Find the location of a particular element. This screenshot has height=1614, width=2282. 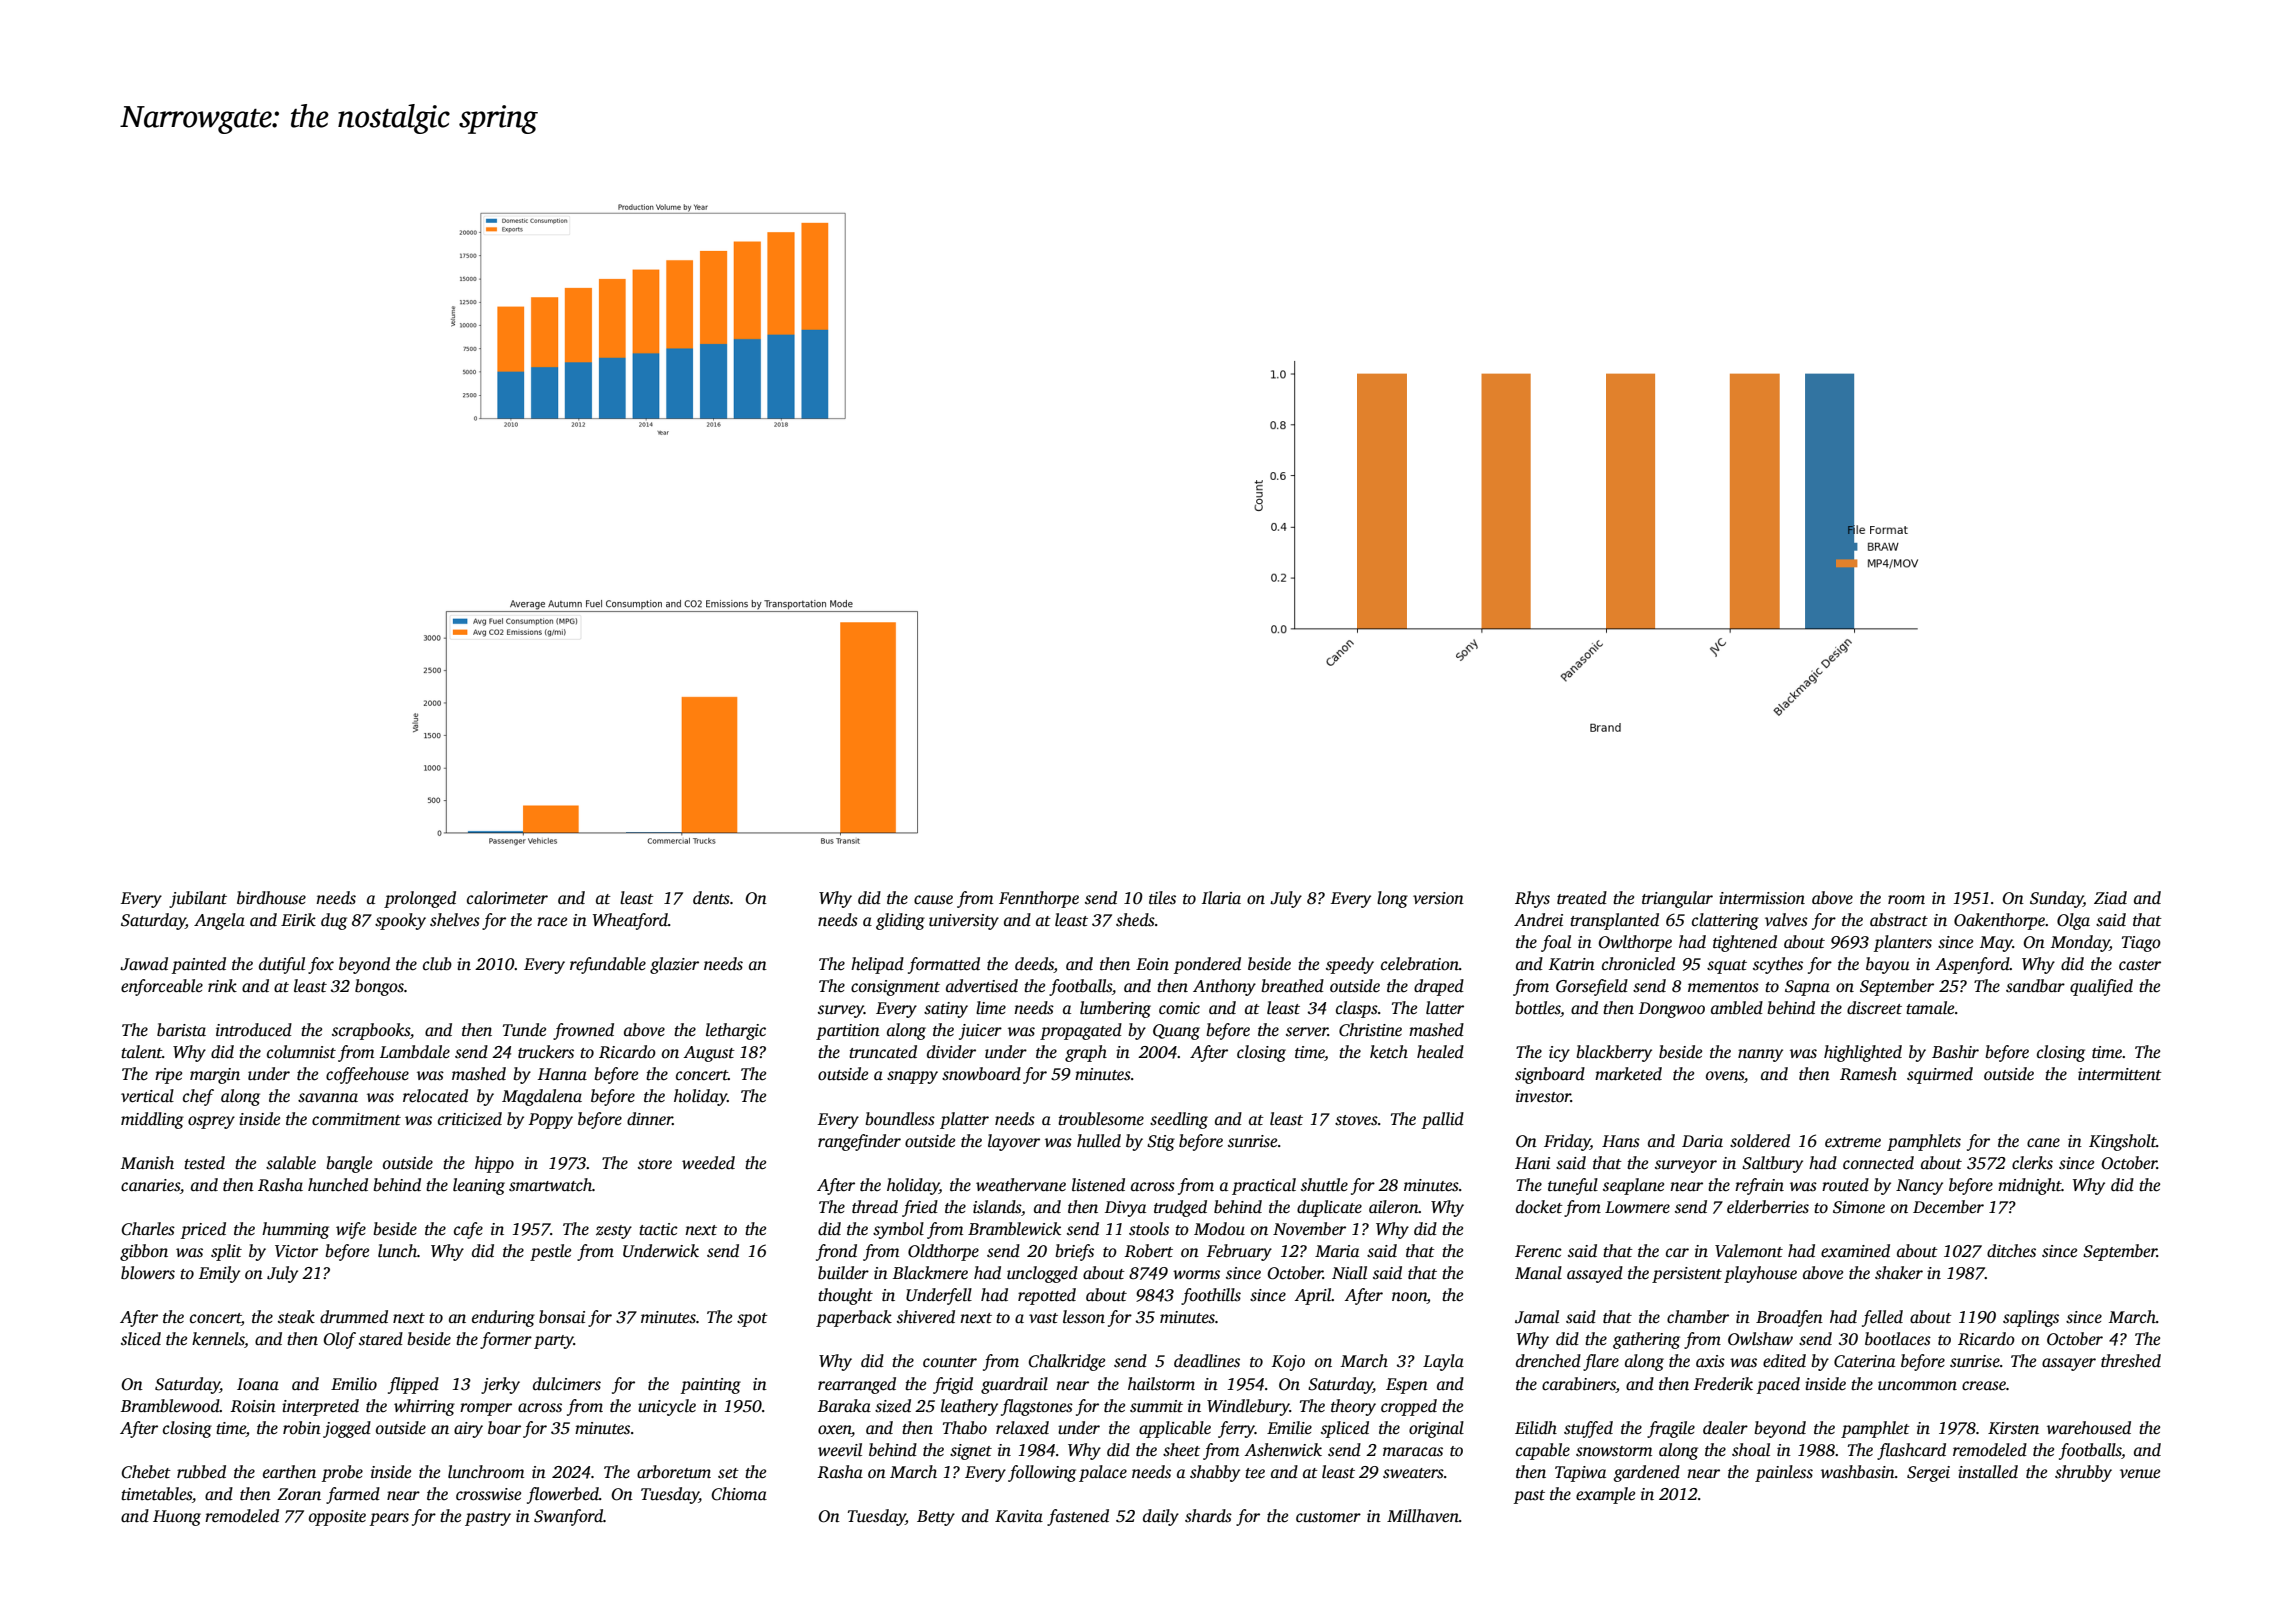

Divya is located at coordinates (1125, 1209).
